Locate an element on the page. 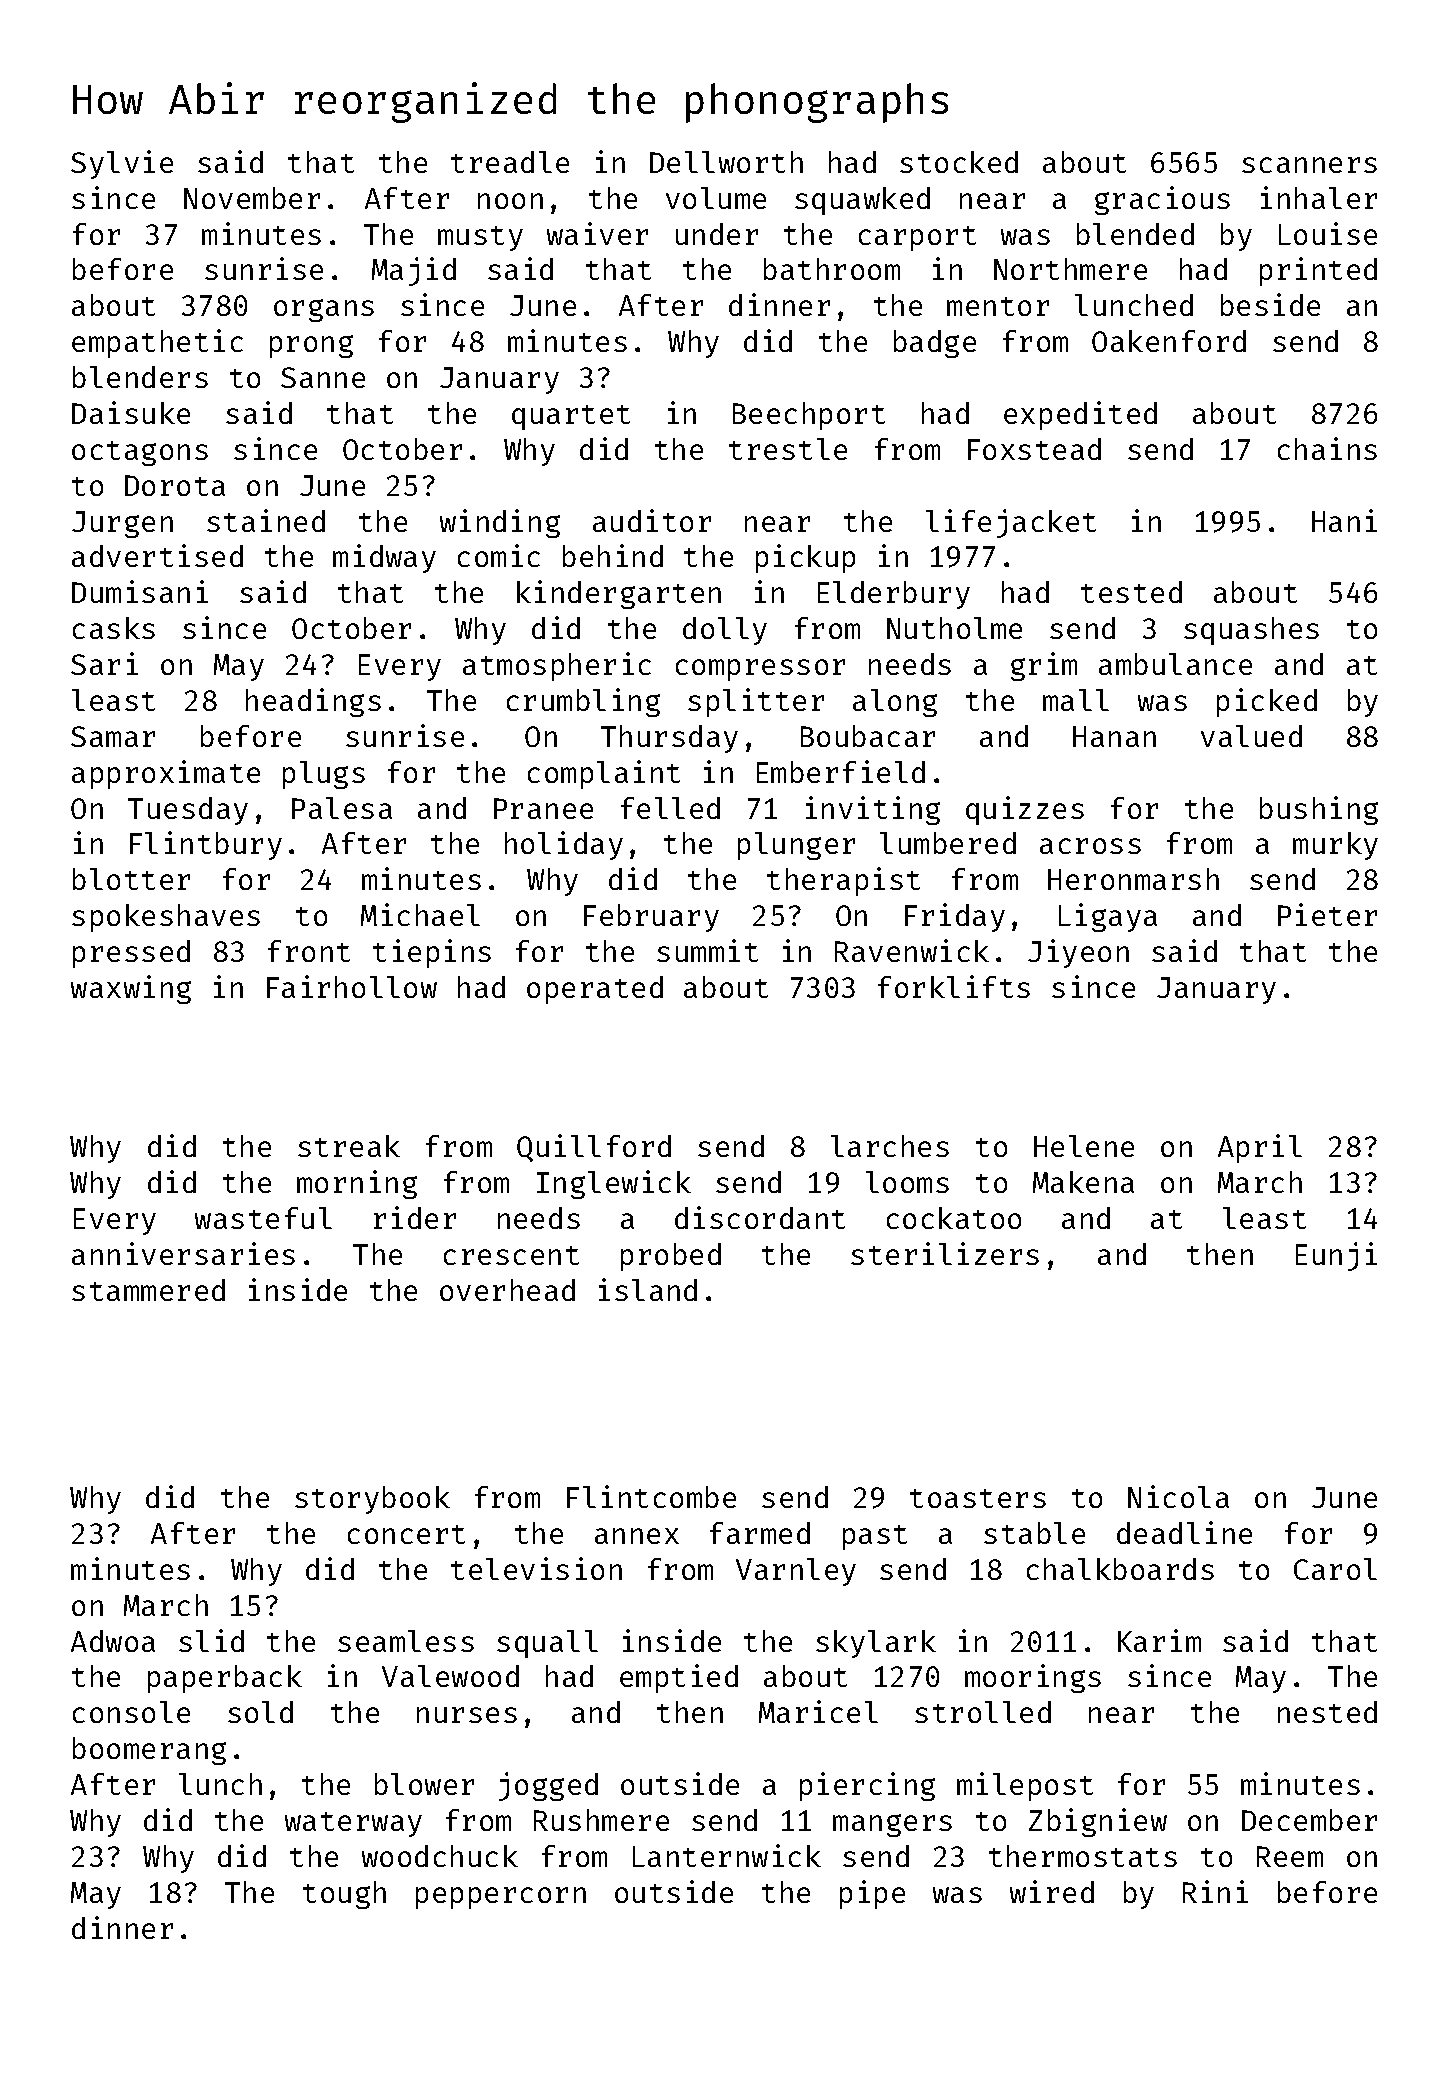  Heronmarsh is located at coordinates (1133, 879).
